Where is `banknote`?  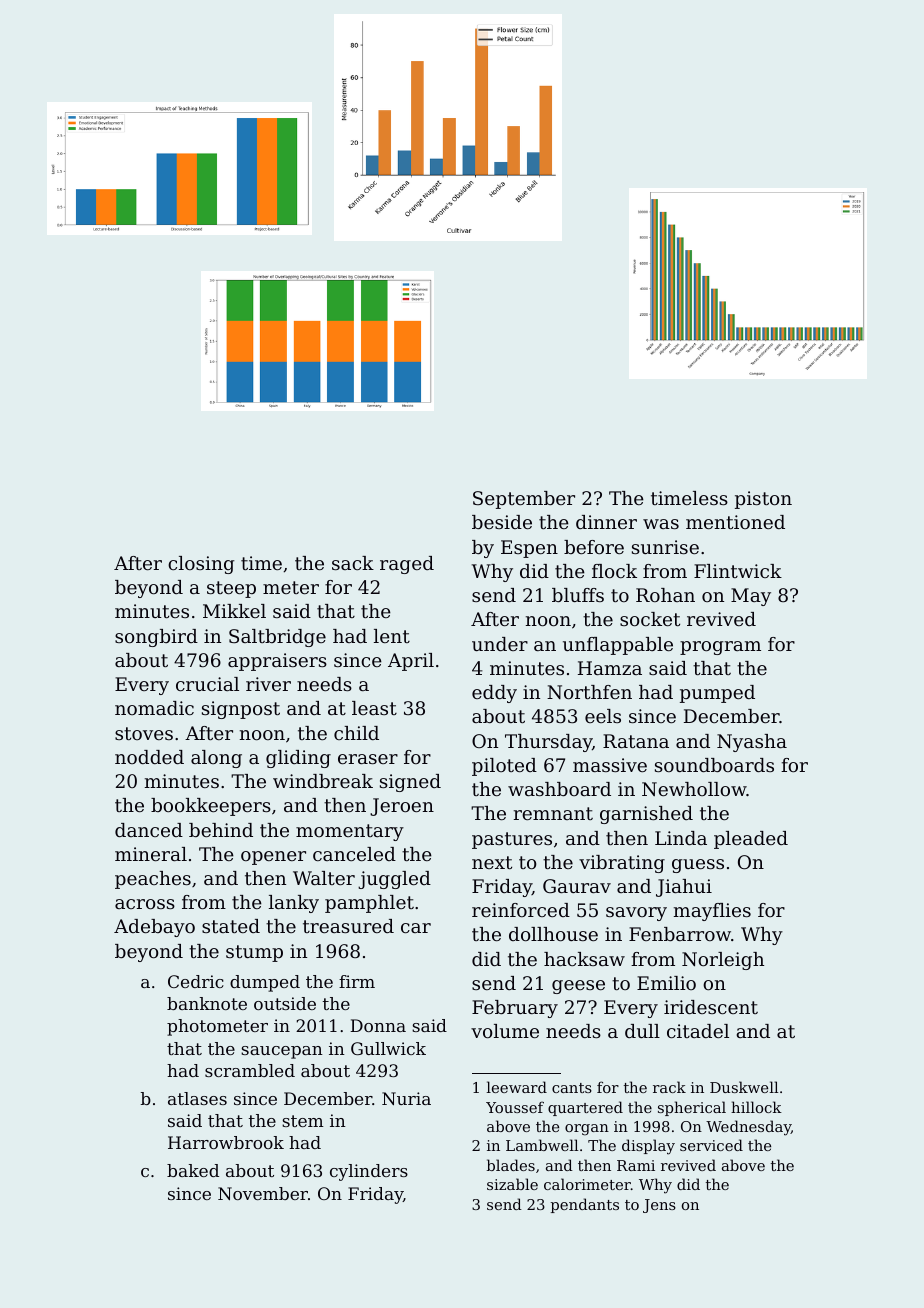 banknote is located at coordinates (207, 1003).
